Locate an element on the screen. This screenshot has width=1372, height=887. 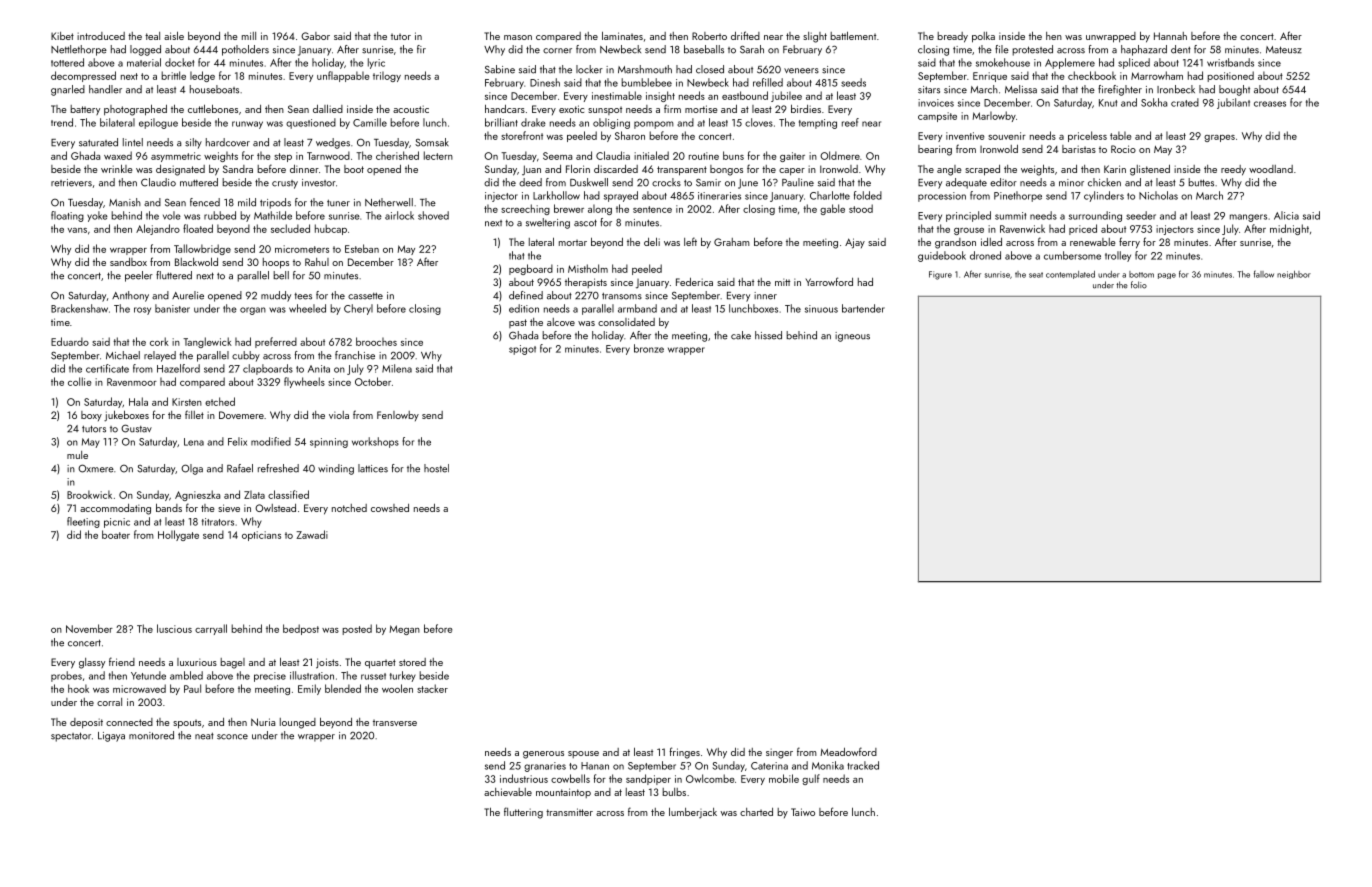
joists is located at coordinates (327, 663).
